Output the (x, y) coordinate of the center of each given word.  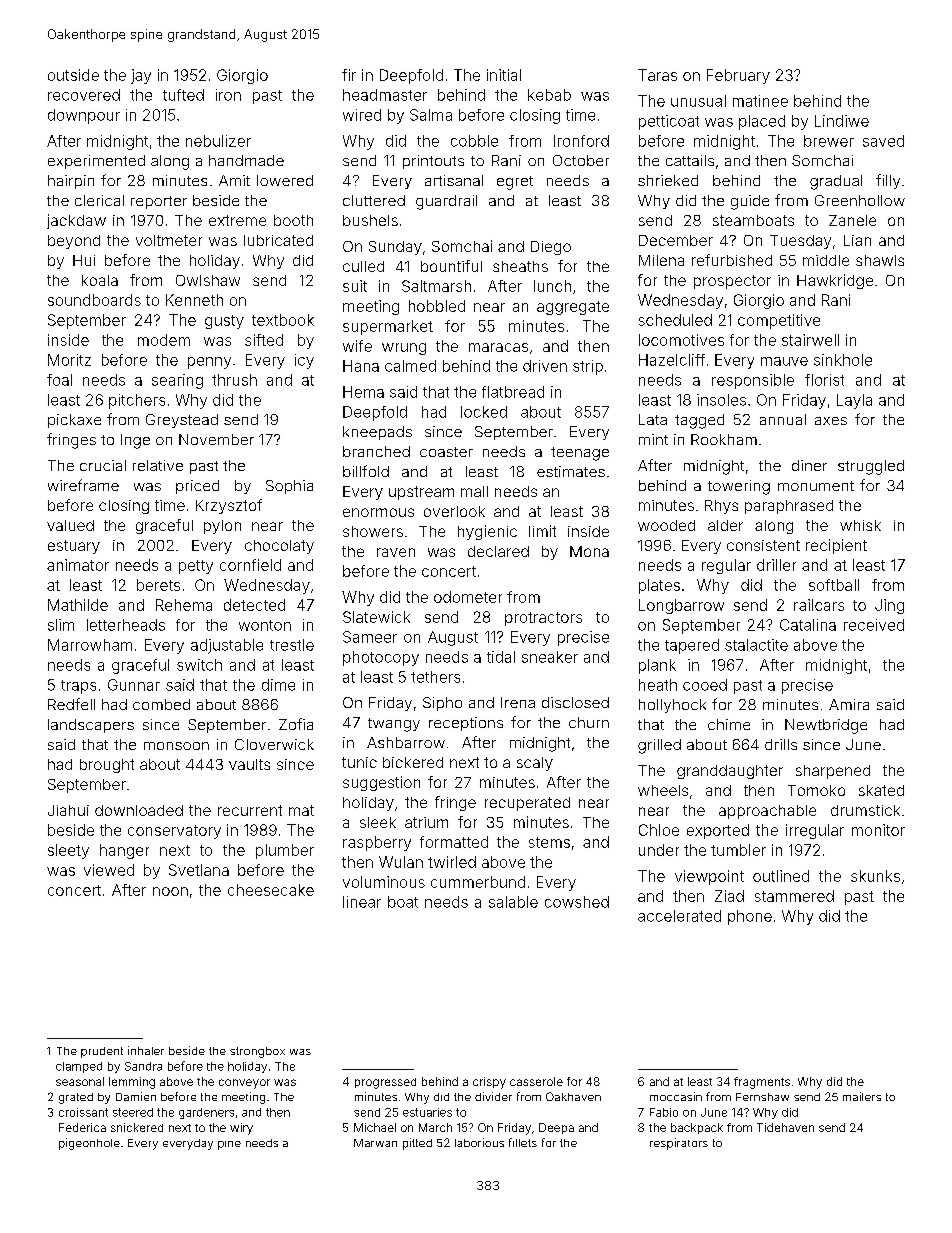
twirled (452, 862)
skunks (875, 876)
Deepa (556, 1128)
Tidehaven (785, 1127)
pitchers (137, 401)
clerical (99, 200)
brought (107, 766)
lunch (552, 286)
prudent (102, 1052)
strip (588, 367)
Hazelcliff (672, 360)
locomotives (681, 340)
